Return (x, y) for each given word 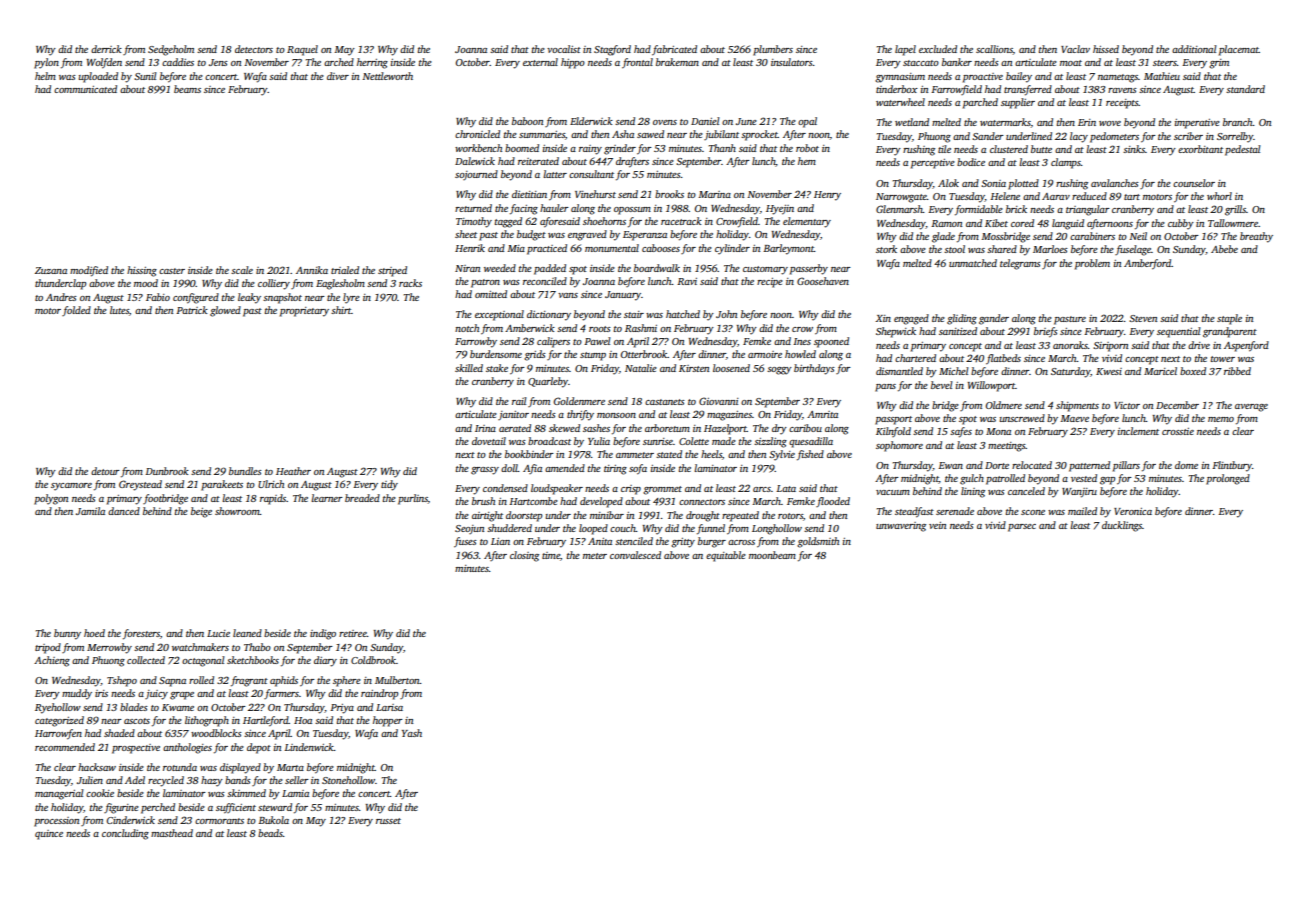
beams (187, 89)
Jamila (90, 511)
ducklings (1122, 526)
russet (388, 821)
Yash (412, 733)
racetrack (681, 221)
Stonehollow (348, 780)
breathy (1256, 237)
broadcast (549, 441)
